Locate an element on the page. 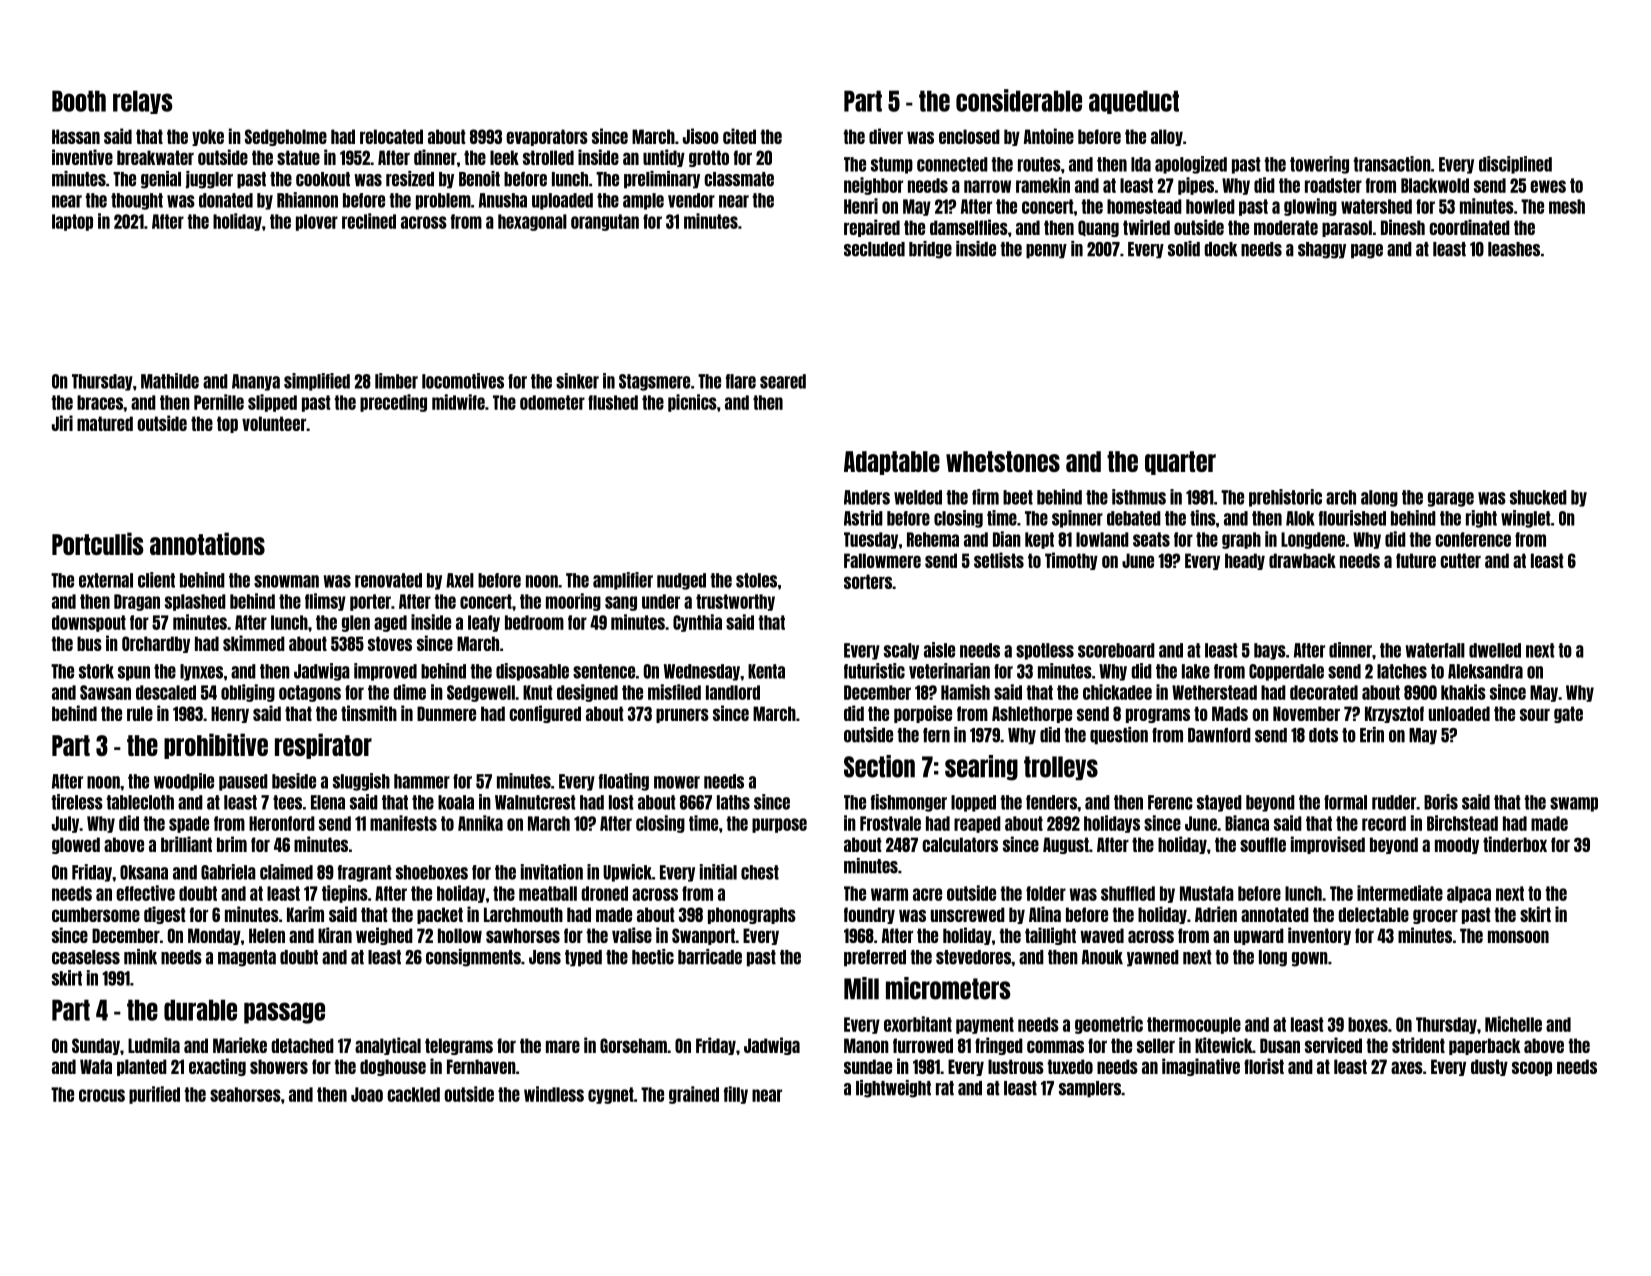 The height and width of the page is (1276, 1651). disciplined is located at coordinates (1515, 165).
